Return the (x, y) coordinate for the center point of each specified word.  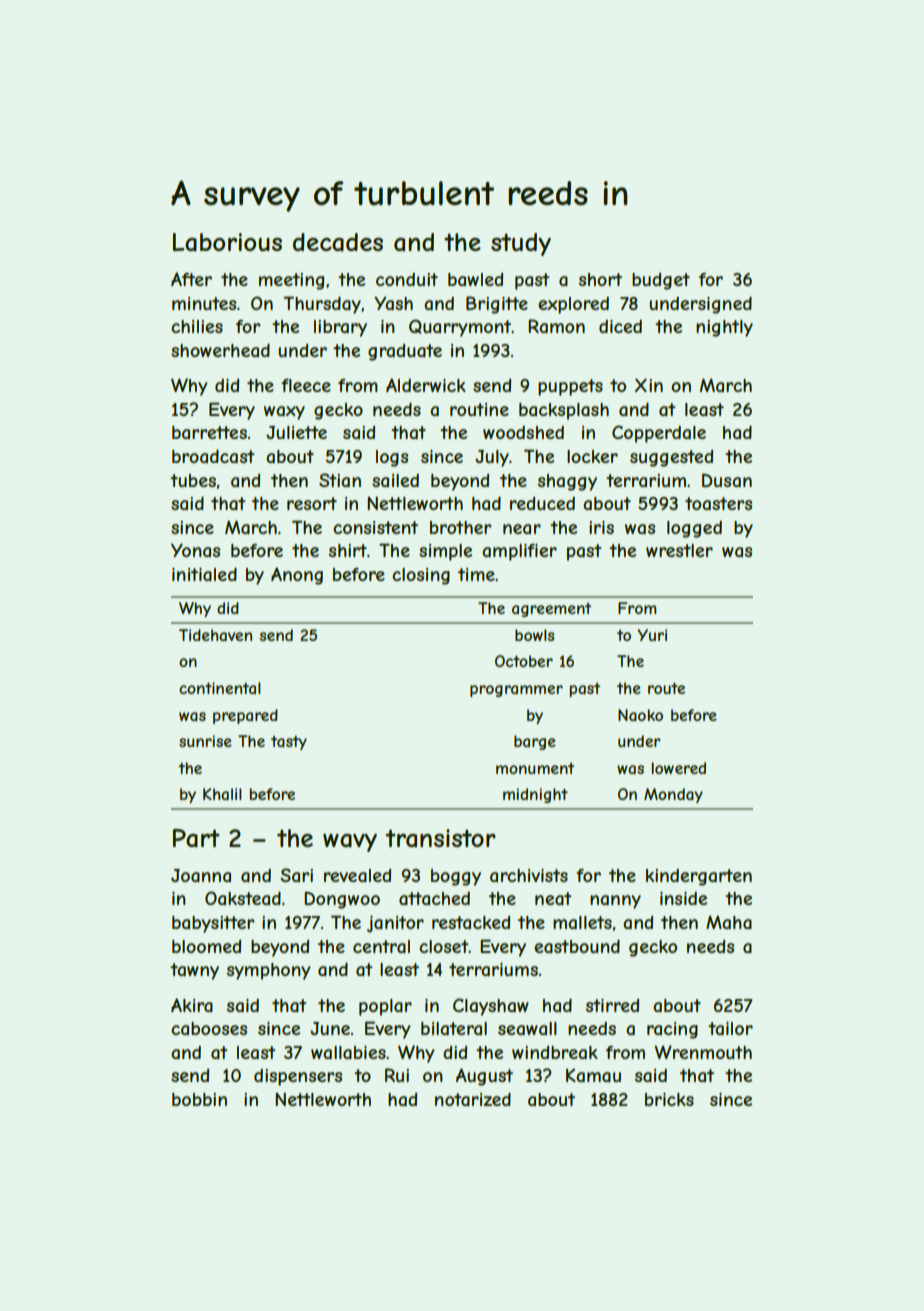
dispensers (298, 1077)
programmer (516, 691)
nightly (724, 328)
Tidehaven (215, 635)
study (521, 244)
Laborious (227, 242)
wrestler (679, 550)
